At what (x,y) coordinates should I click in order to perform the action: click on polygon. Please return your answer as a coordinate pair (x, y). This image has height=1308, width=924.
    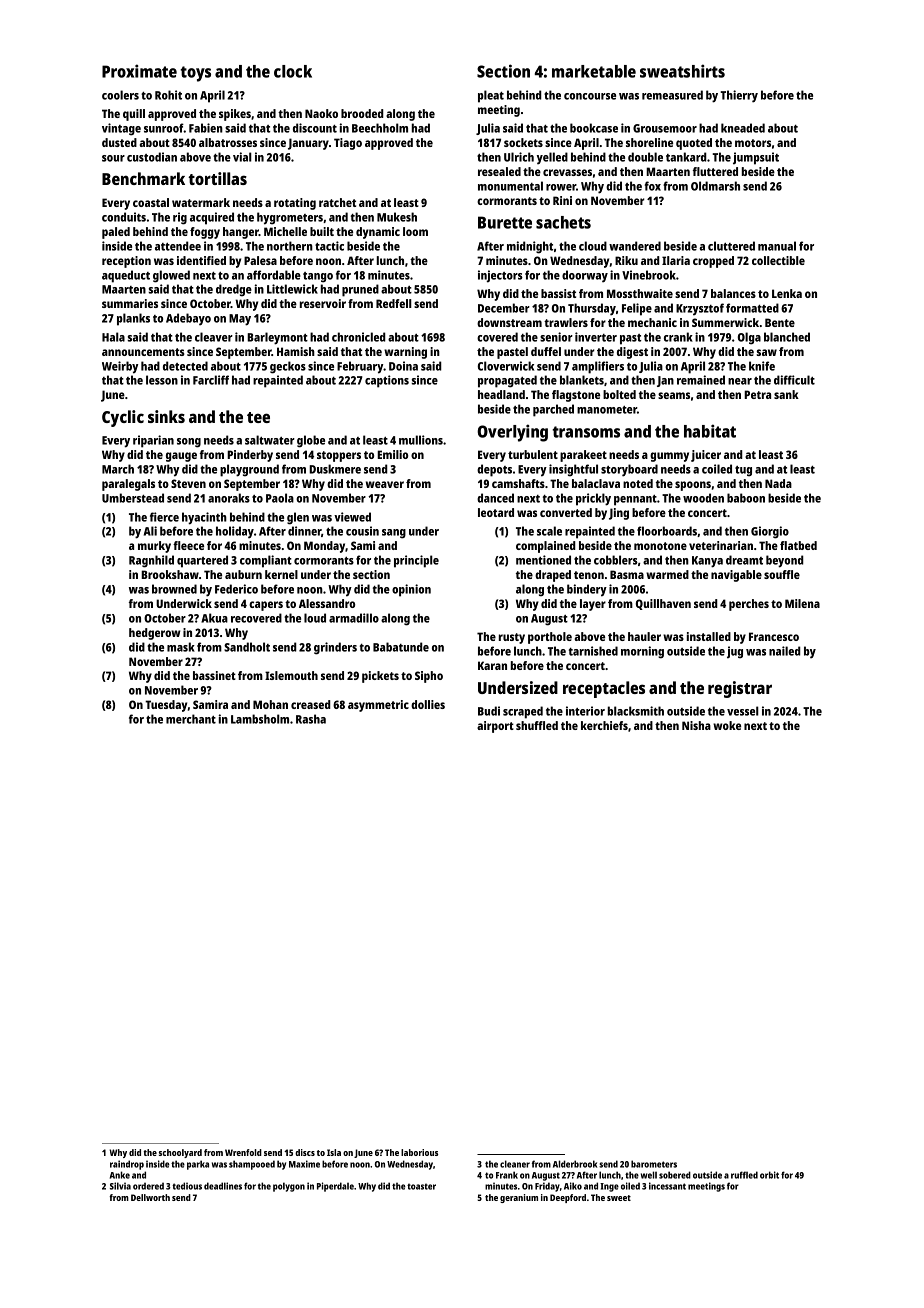
    Looking at the image, I should click on (289, 1187).
